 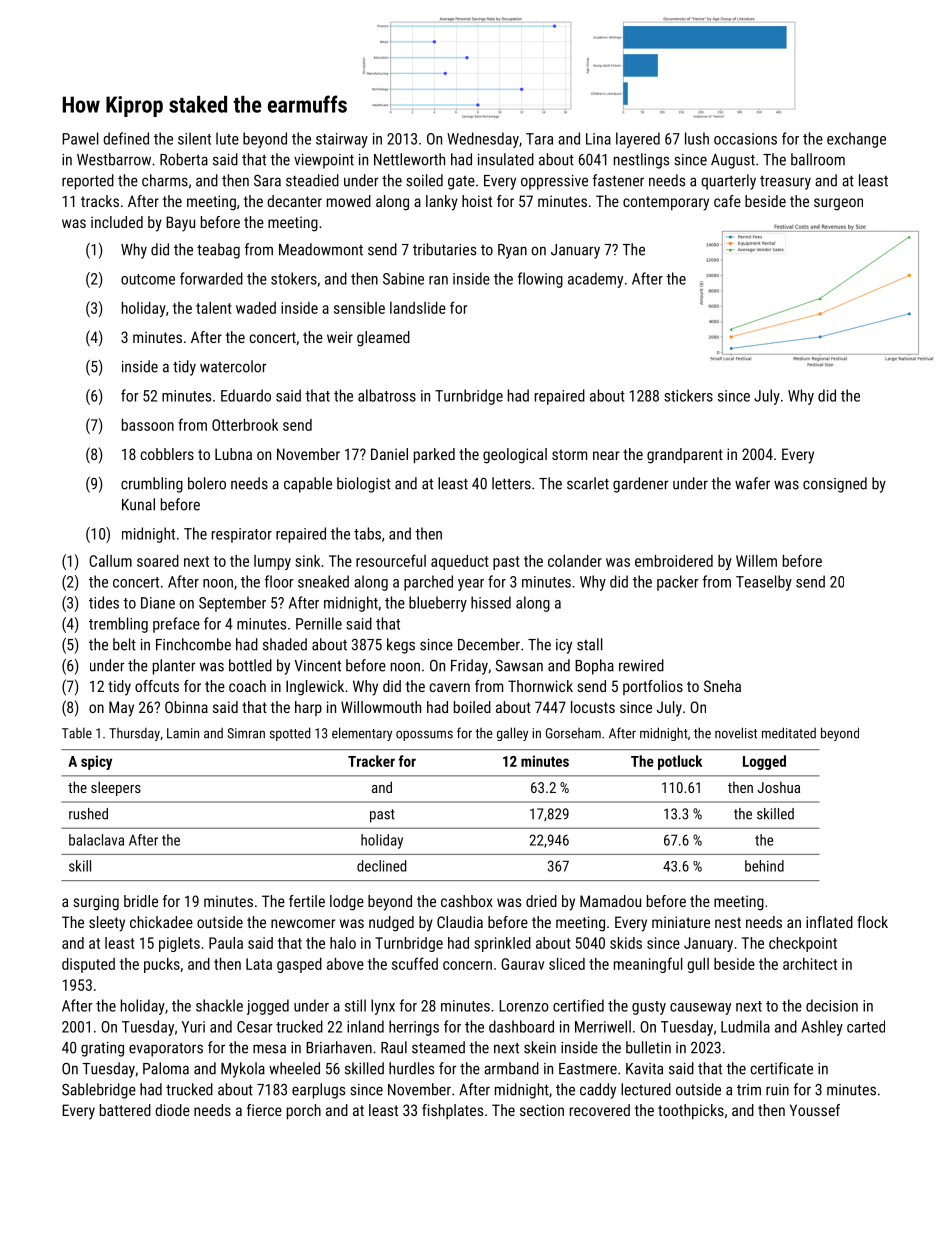 I want to click on section, so click(x=542, y=1110).
